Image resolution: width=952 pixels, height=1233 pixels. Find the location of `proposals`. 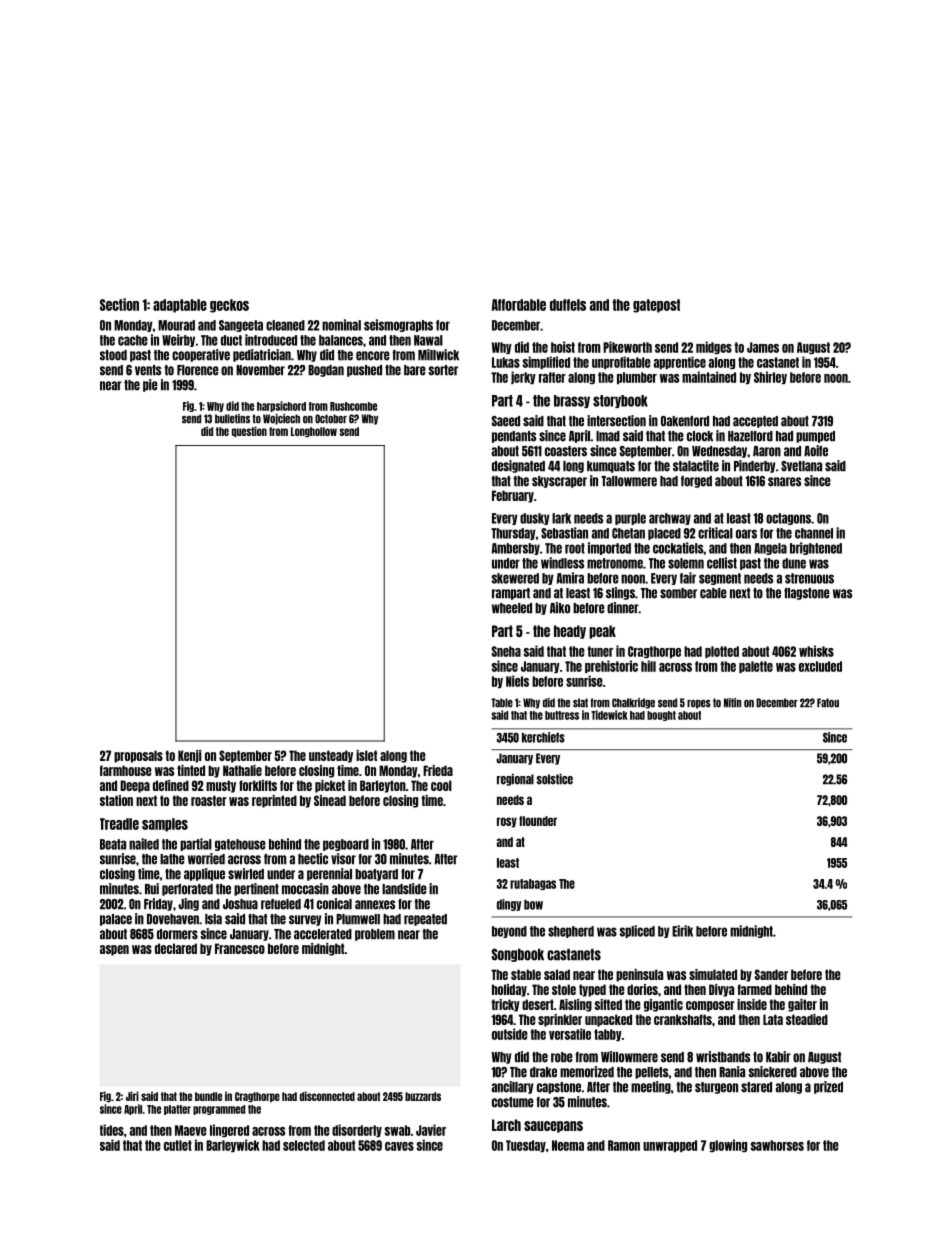

proposals is located at coordinates (138, 756).
